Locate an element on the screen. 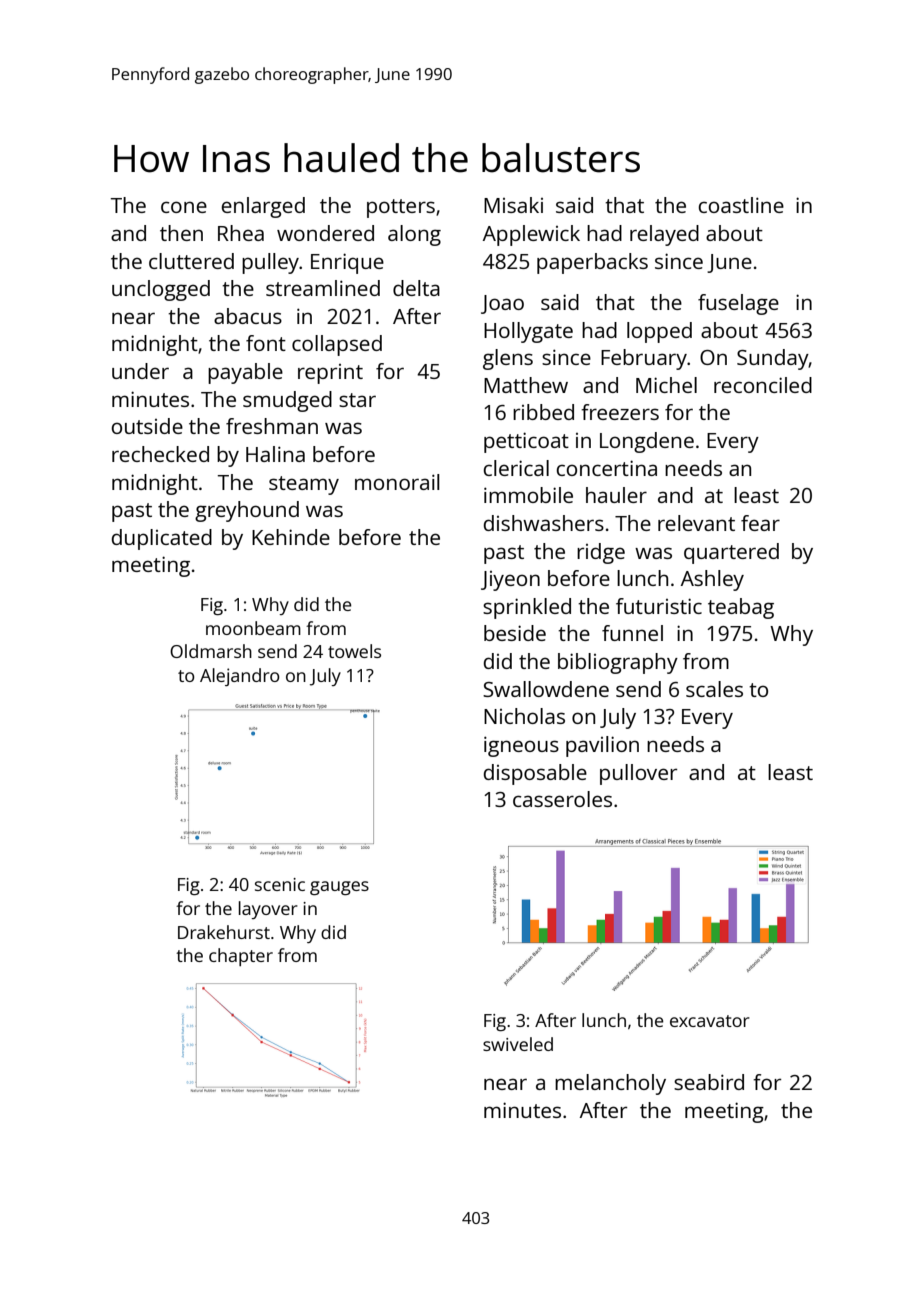  Kehinde is located at coordinates (291, 537).
